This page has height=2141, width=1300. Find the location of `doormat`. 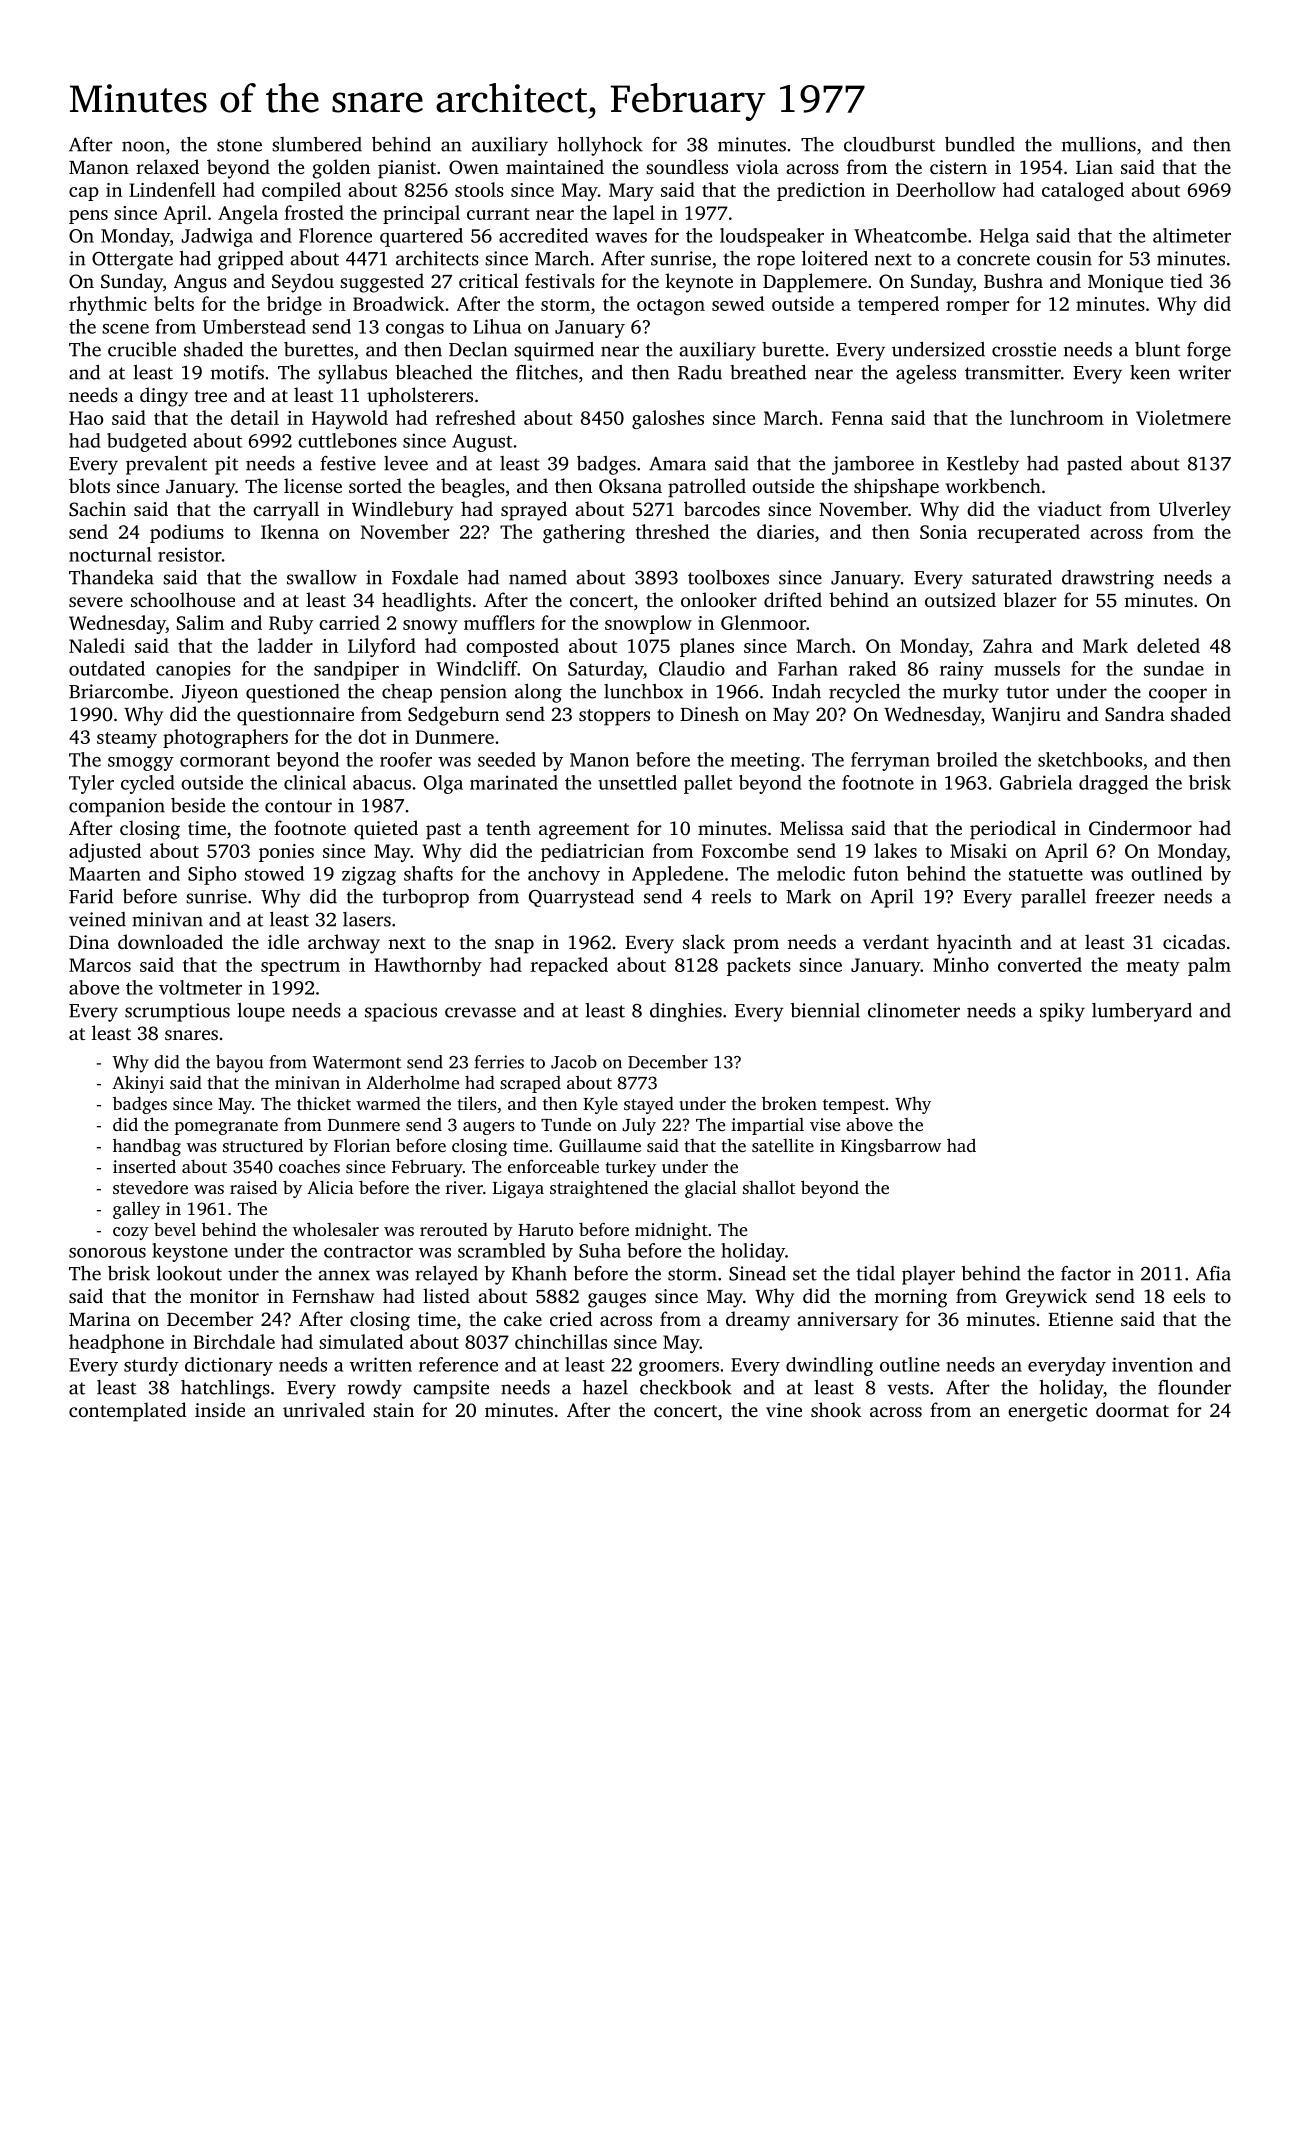

doormat is located at coordinates (1132, 1409).
